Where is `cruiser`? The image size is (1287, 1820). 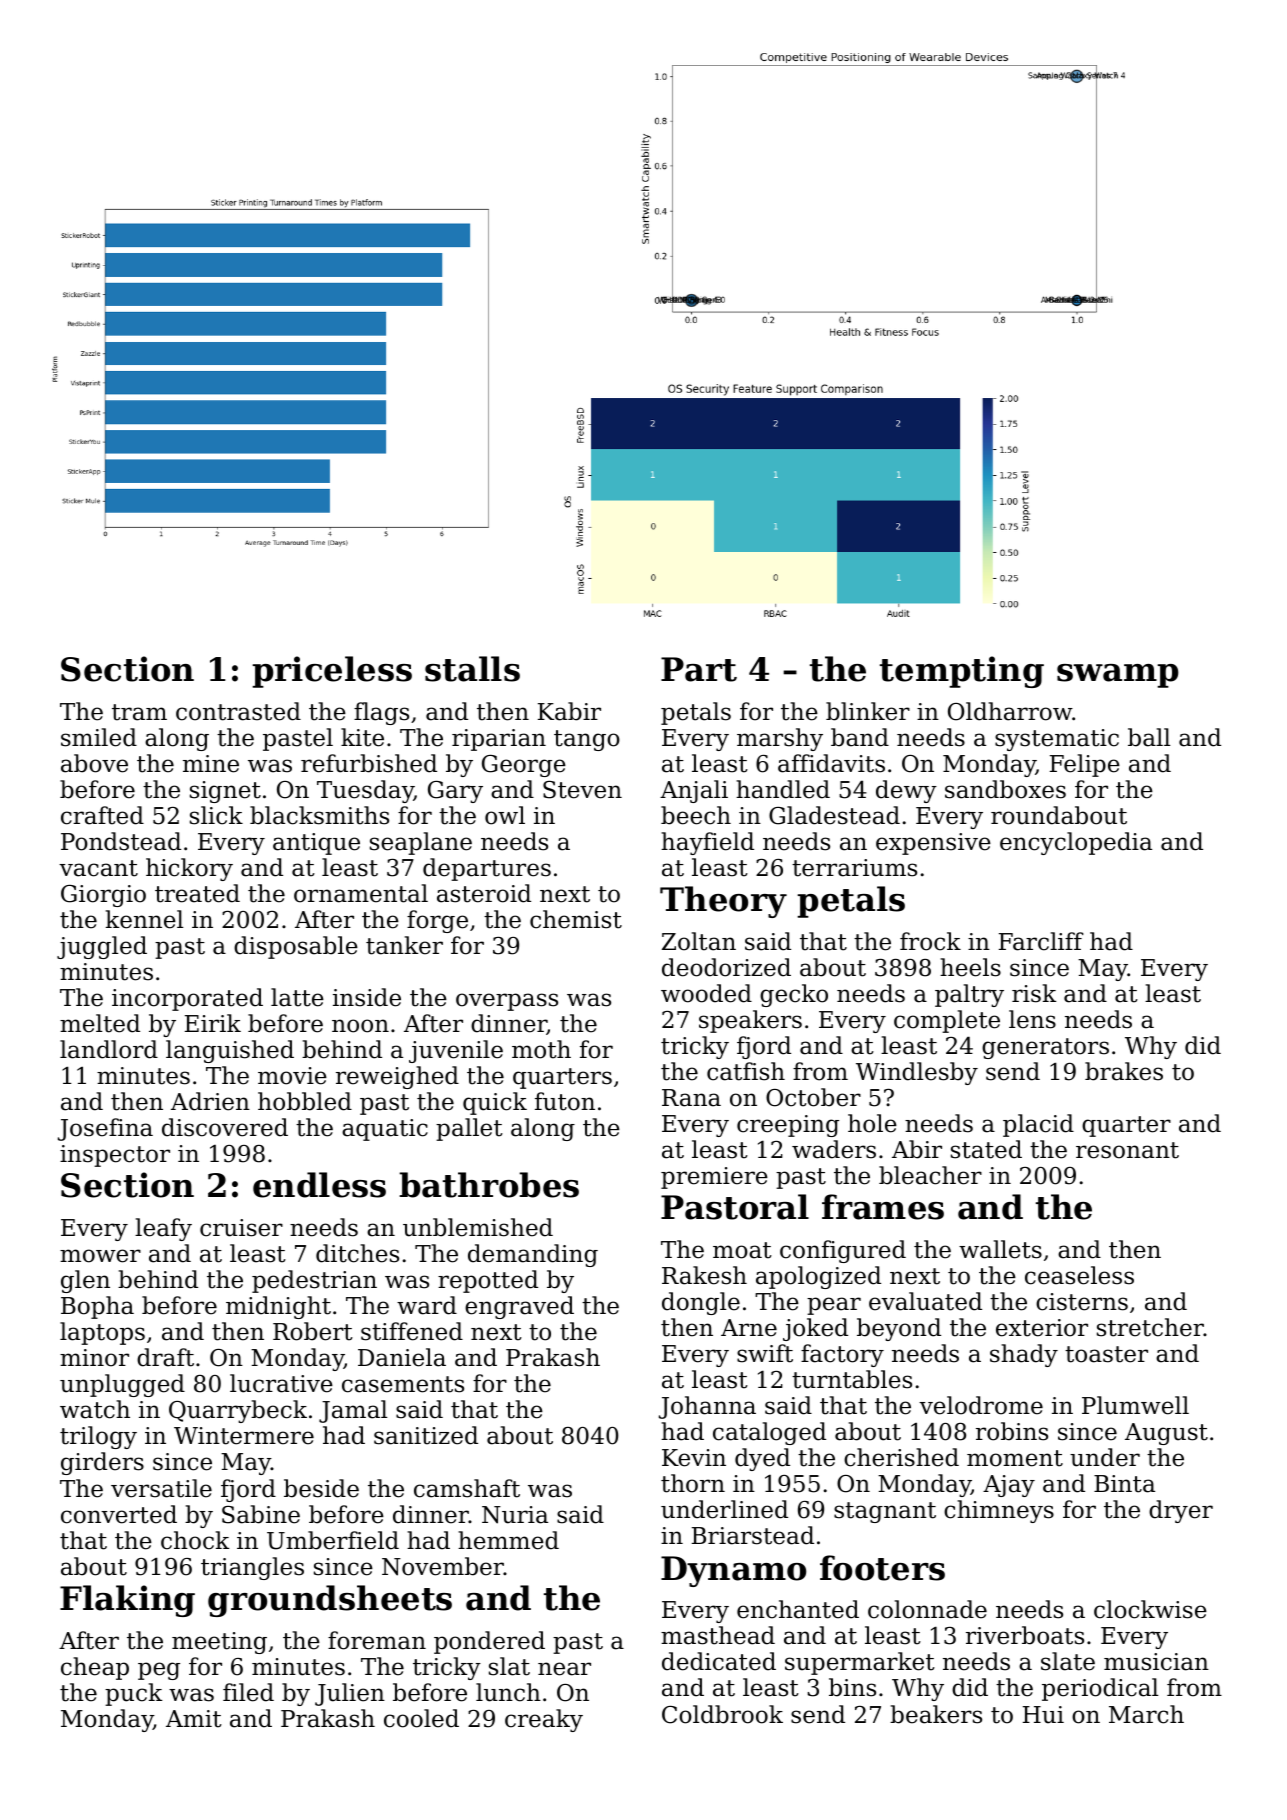 cruiser is located at coordinates (241, 1228).
